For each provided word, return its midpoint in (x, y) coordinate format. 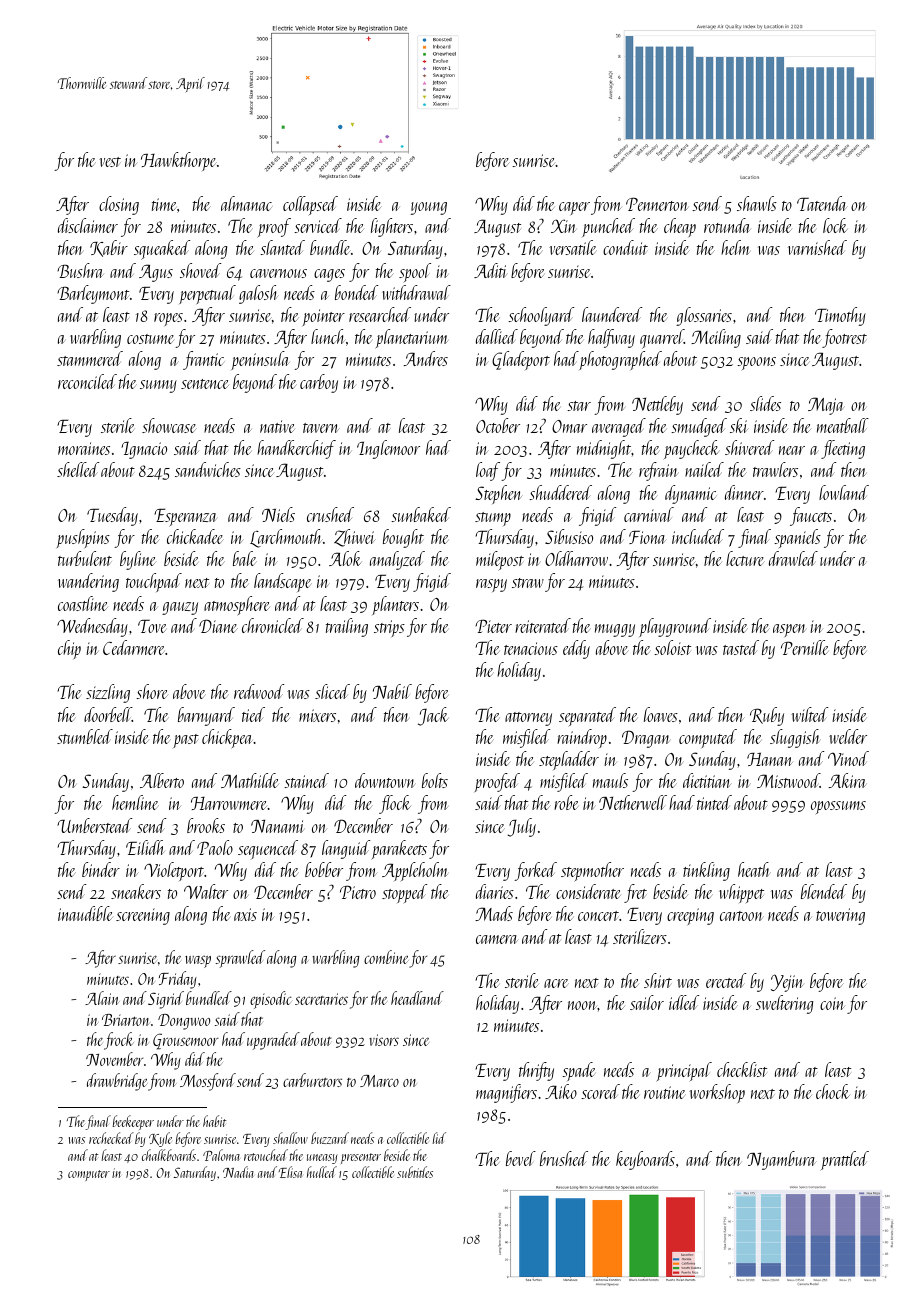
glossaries (704, 316)
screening (143, 916)
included (698, 536)
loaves (661, 714)
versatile (573, 247)
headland (417, 998)
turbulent (85, 558)
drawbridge (117, 1082)
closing (119, 205)
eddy (576, 649)
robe (566, 802)
